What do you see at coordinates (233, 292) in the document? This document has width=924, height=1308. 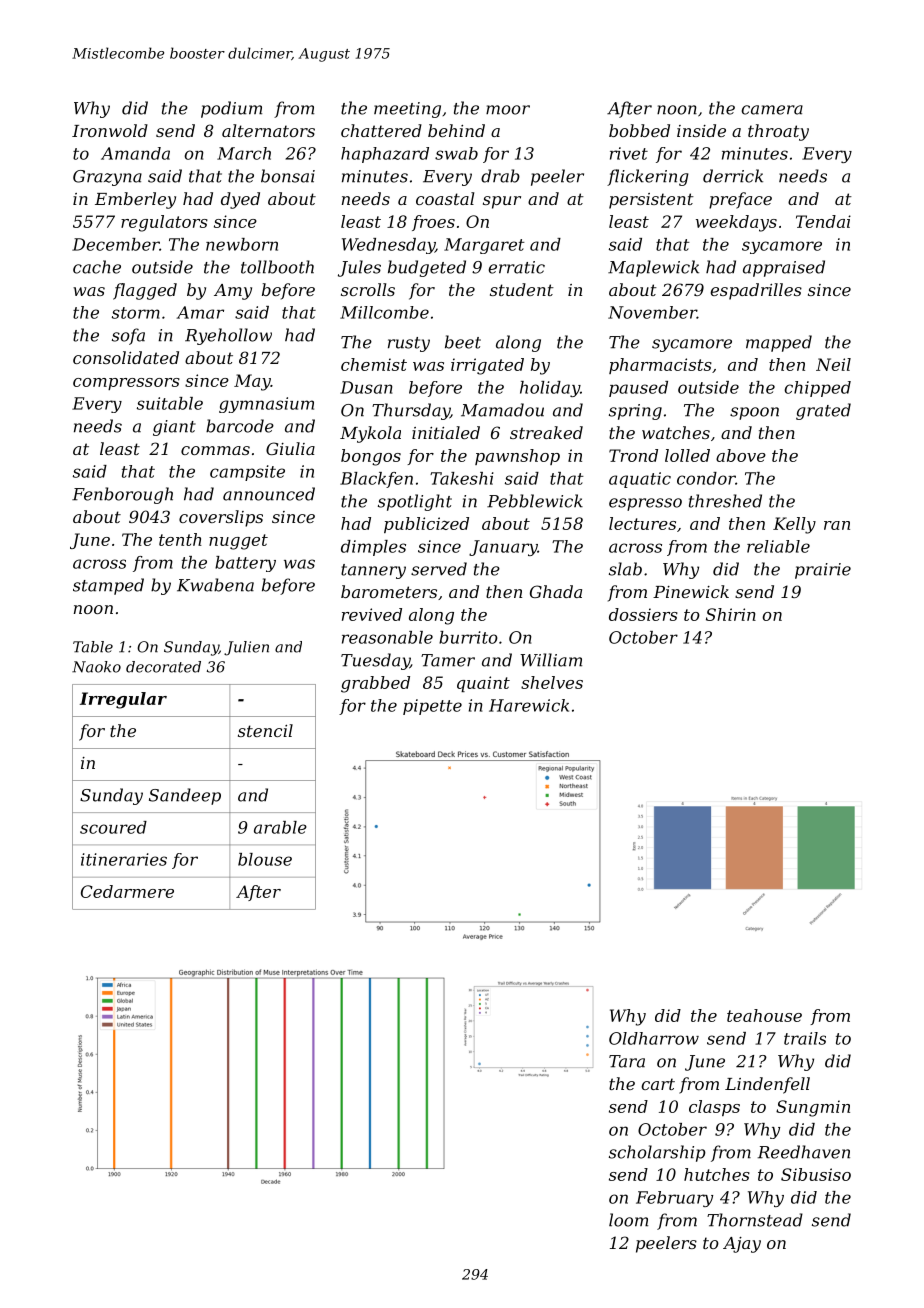 I see `Amy` at bounding box center [233, 292].
